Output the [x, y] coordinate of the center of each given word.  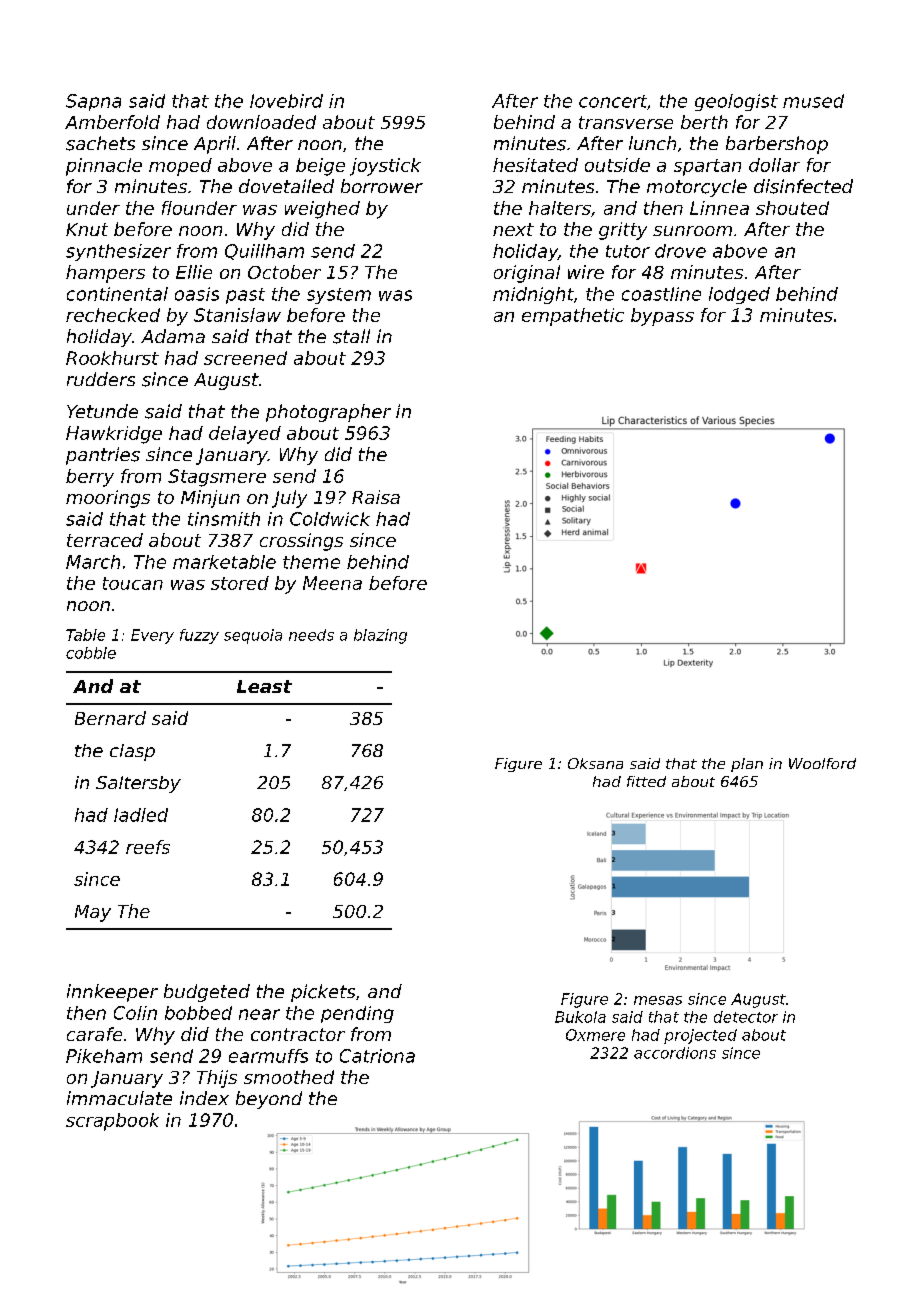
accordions [675, 1053]
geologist [736, 102]
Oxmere [595, 1035]
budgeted [207, 993]
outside [617, 165]
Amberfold [112, 122]
